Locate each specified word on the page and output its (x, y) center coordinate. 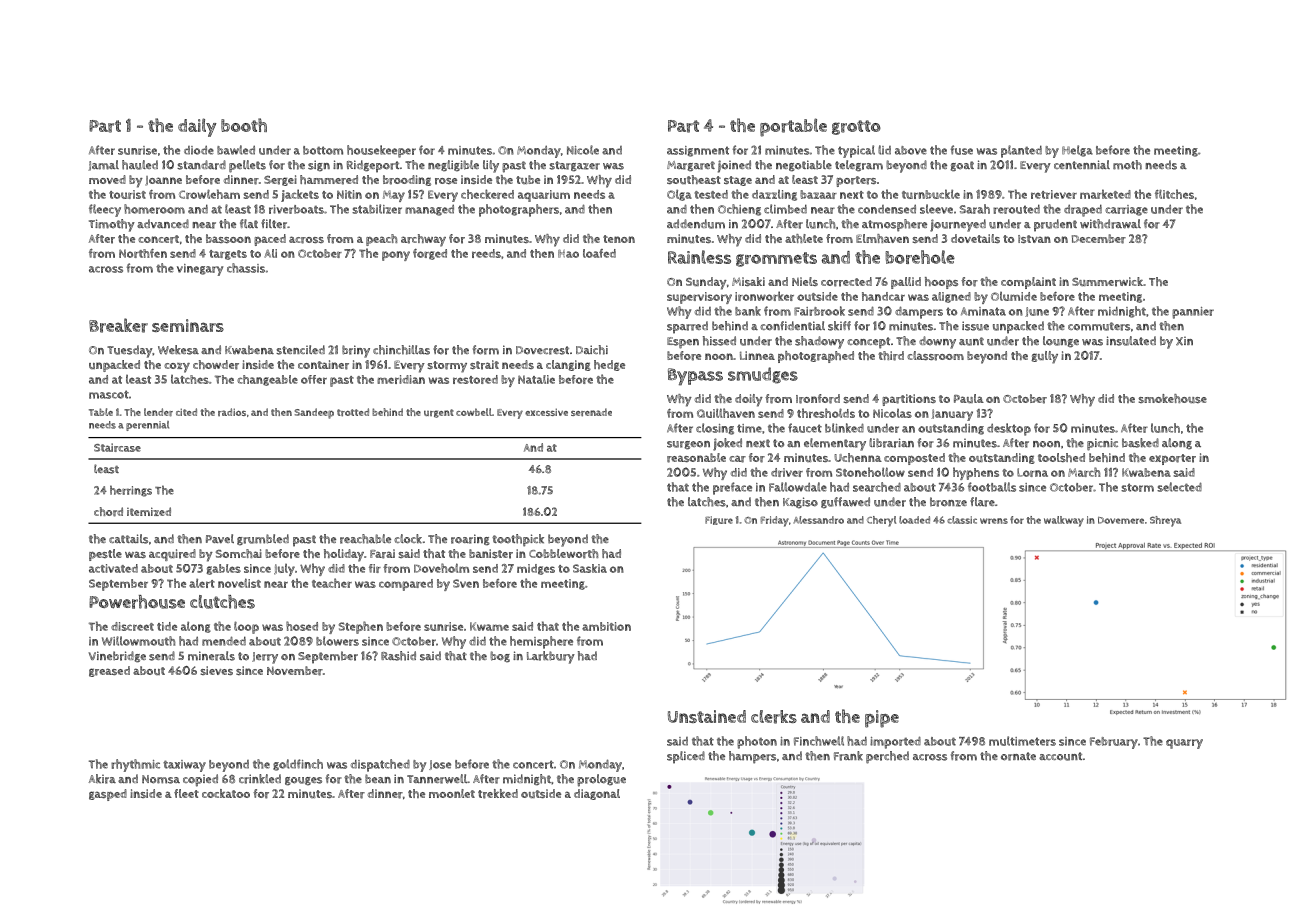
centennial (1082, 164)
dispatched (380, 765)
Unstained (707, 716)
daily (197, 127)
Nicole (583, 150)
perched (887, 757)
